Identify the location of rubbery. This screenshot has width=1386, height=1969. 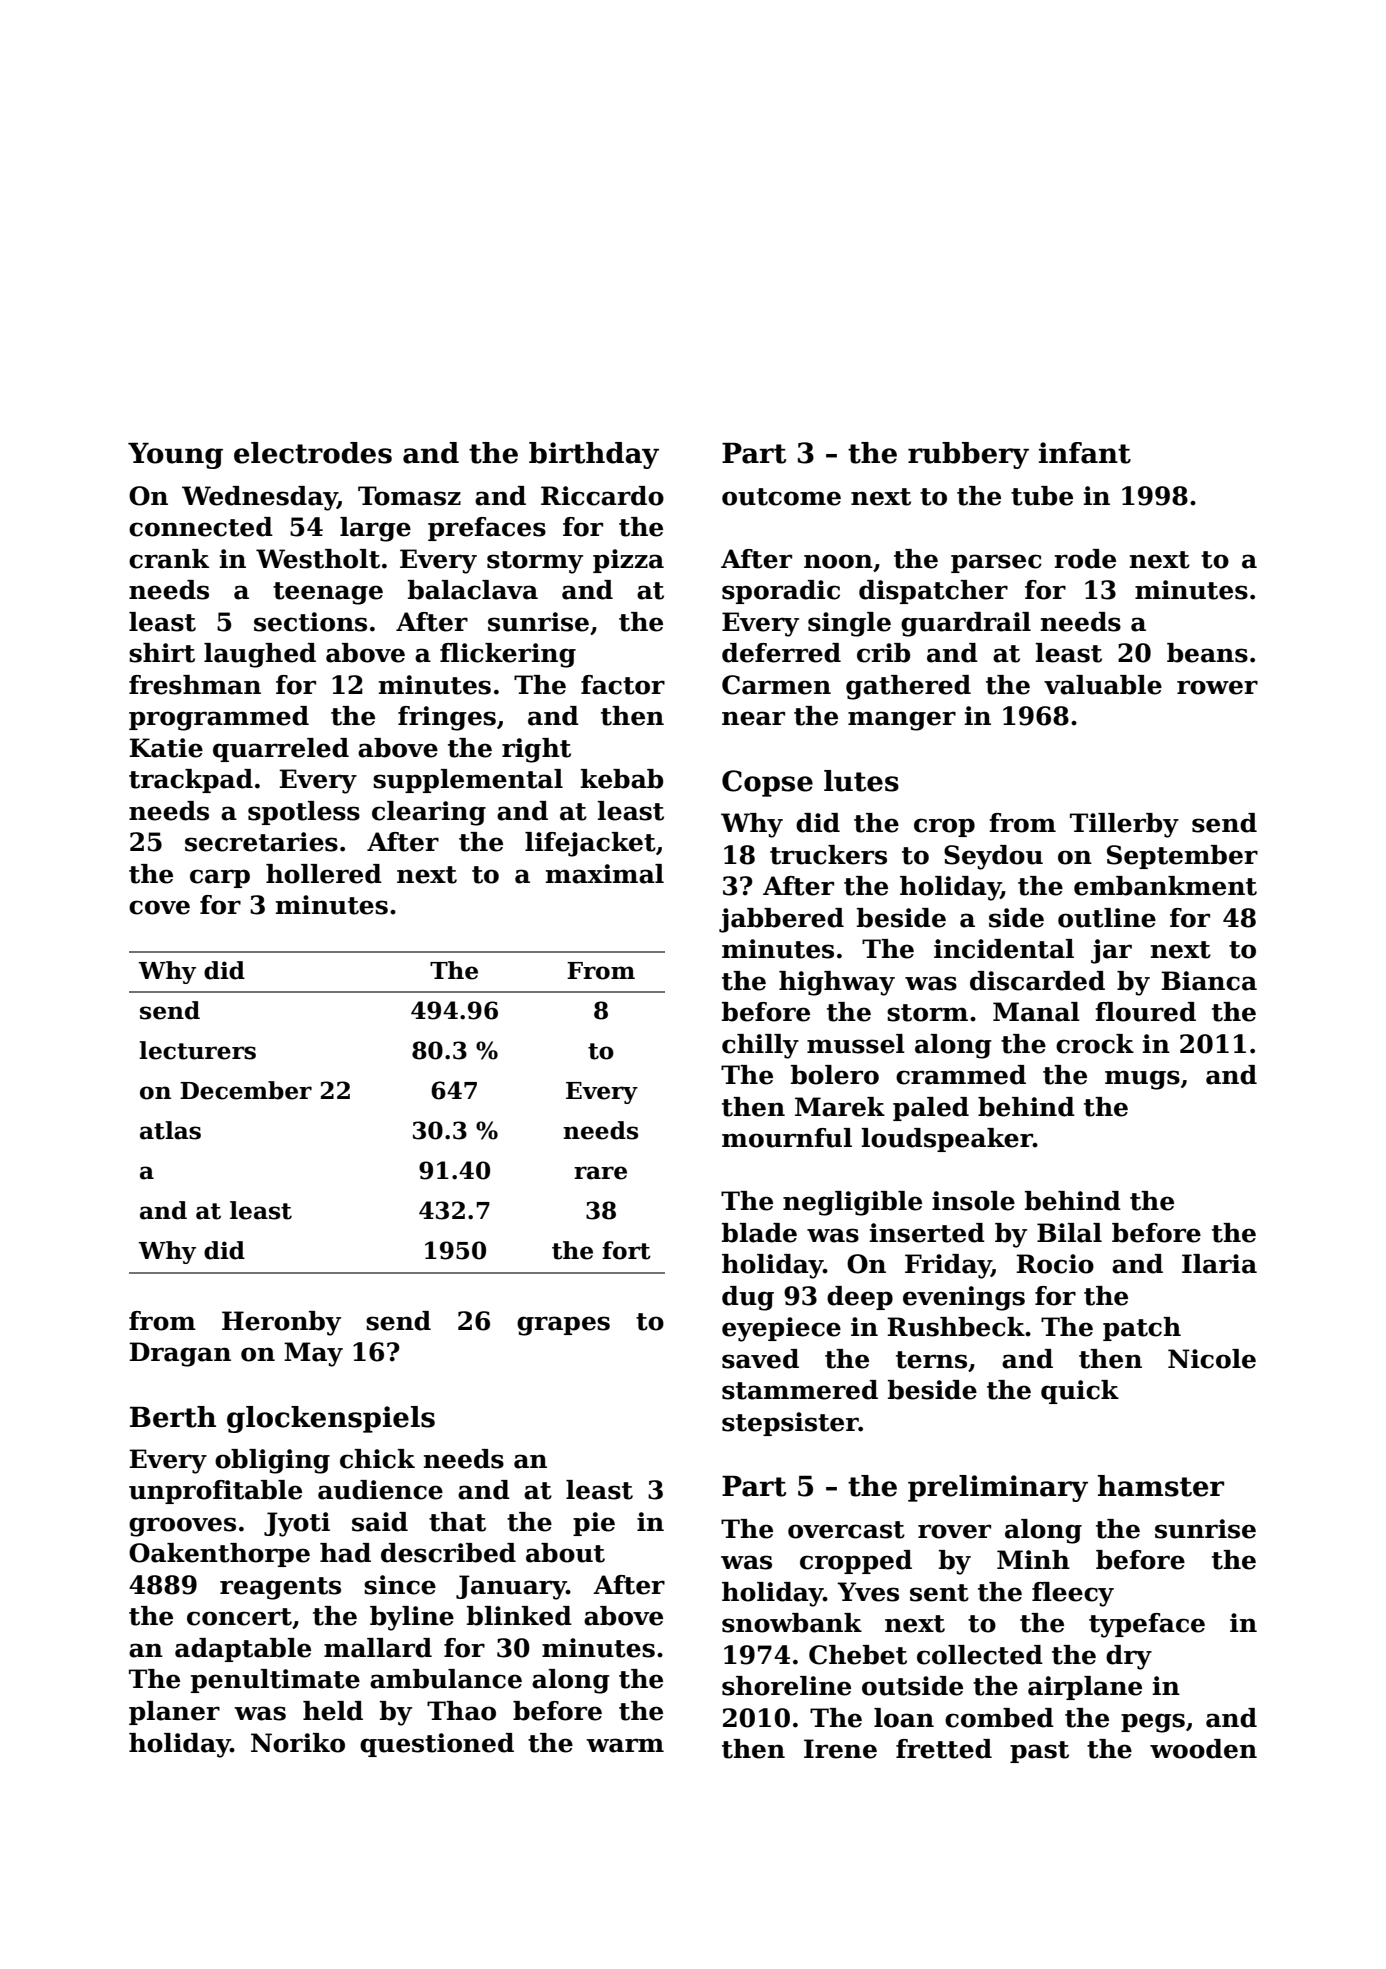
(968, 455).
